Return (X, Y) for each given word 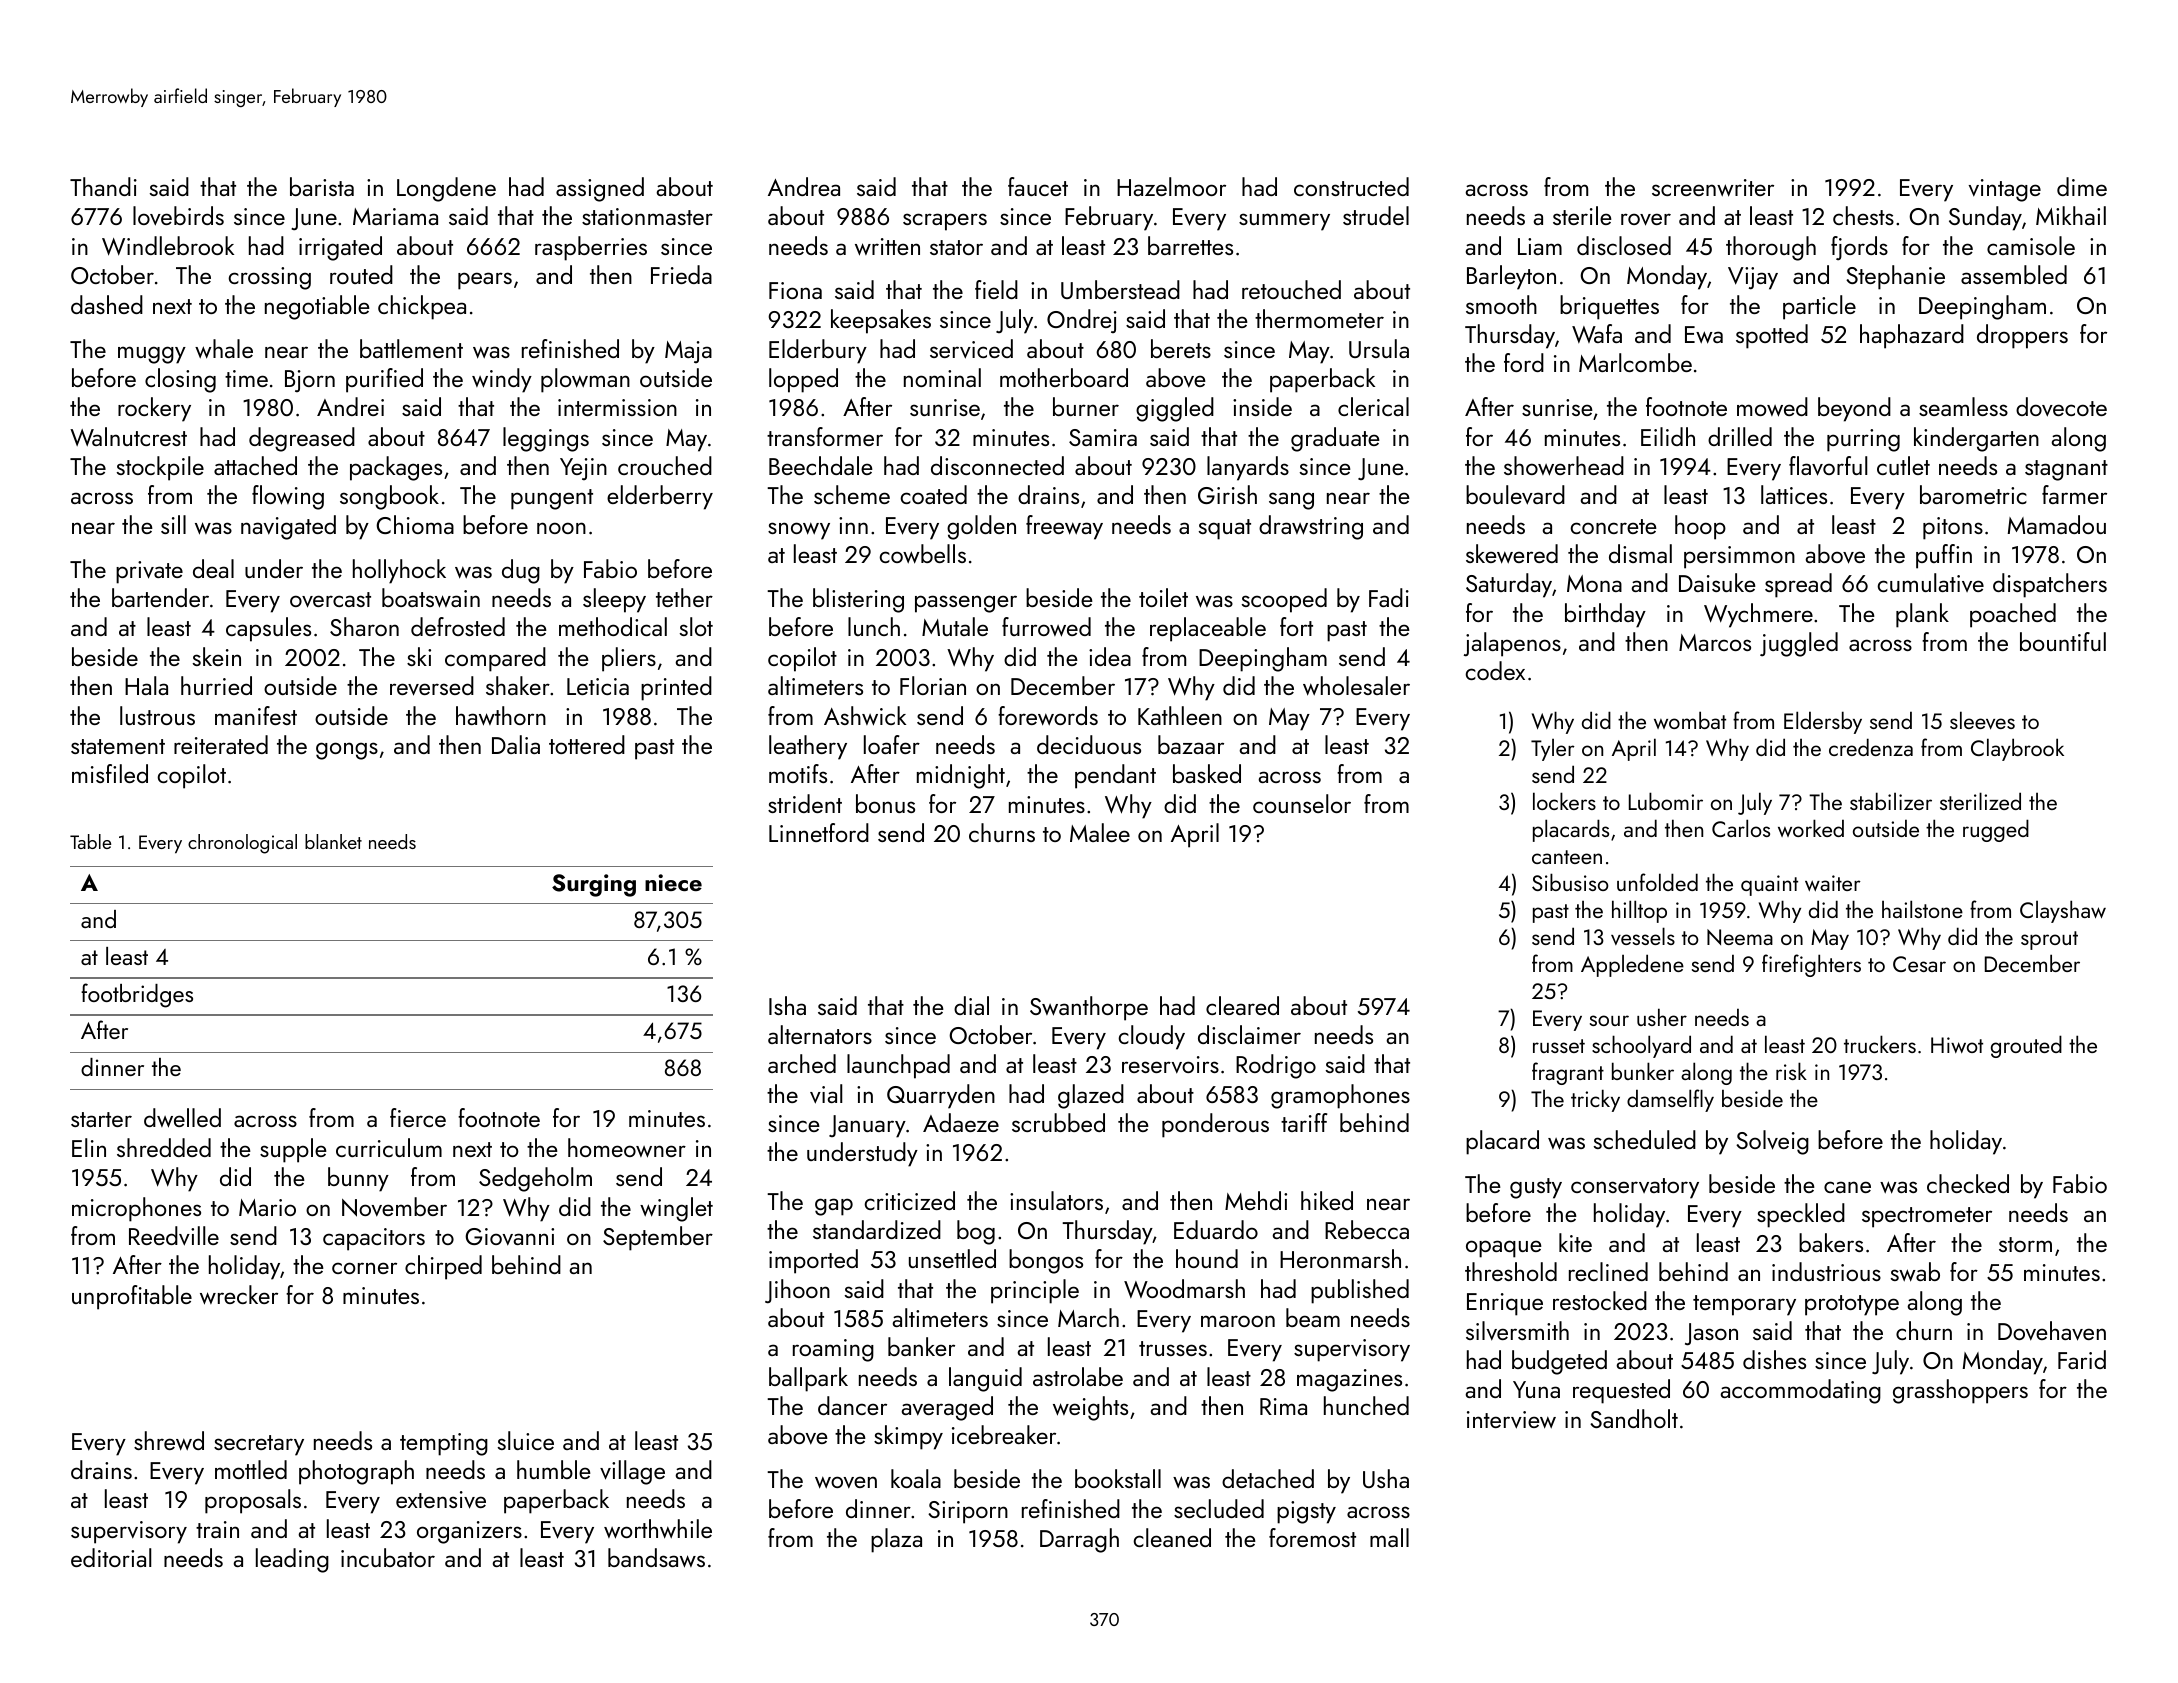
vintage (2005, 190)
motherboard (1064, 377)
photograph (356, 1472)
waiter (1833, 883)
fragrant (1568, 1073)
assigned (600, 189)
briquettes (1609, 307)
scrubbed (1058, 1122)
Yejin (583, 469)
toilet (1163, 597)
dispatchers (2050, 585)
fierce (418, 1117)
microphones (136, 1209)
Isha (787, 1005)
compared (495, 659)
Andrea (804, 186)
